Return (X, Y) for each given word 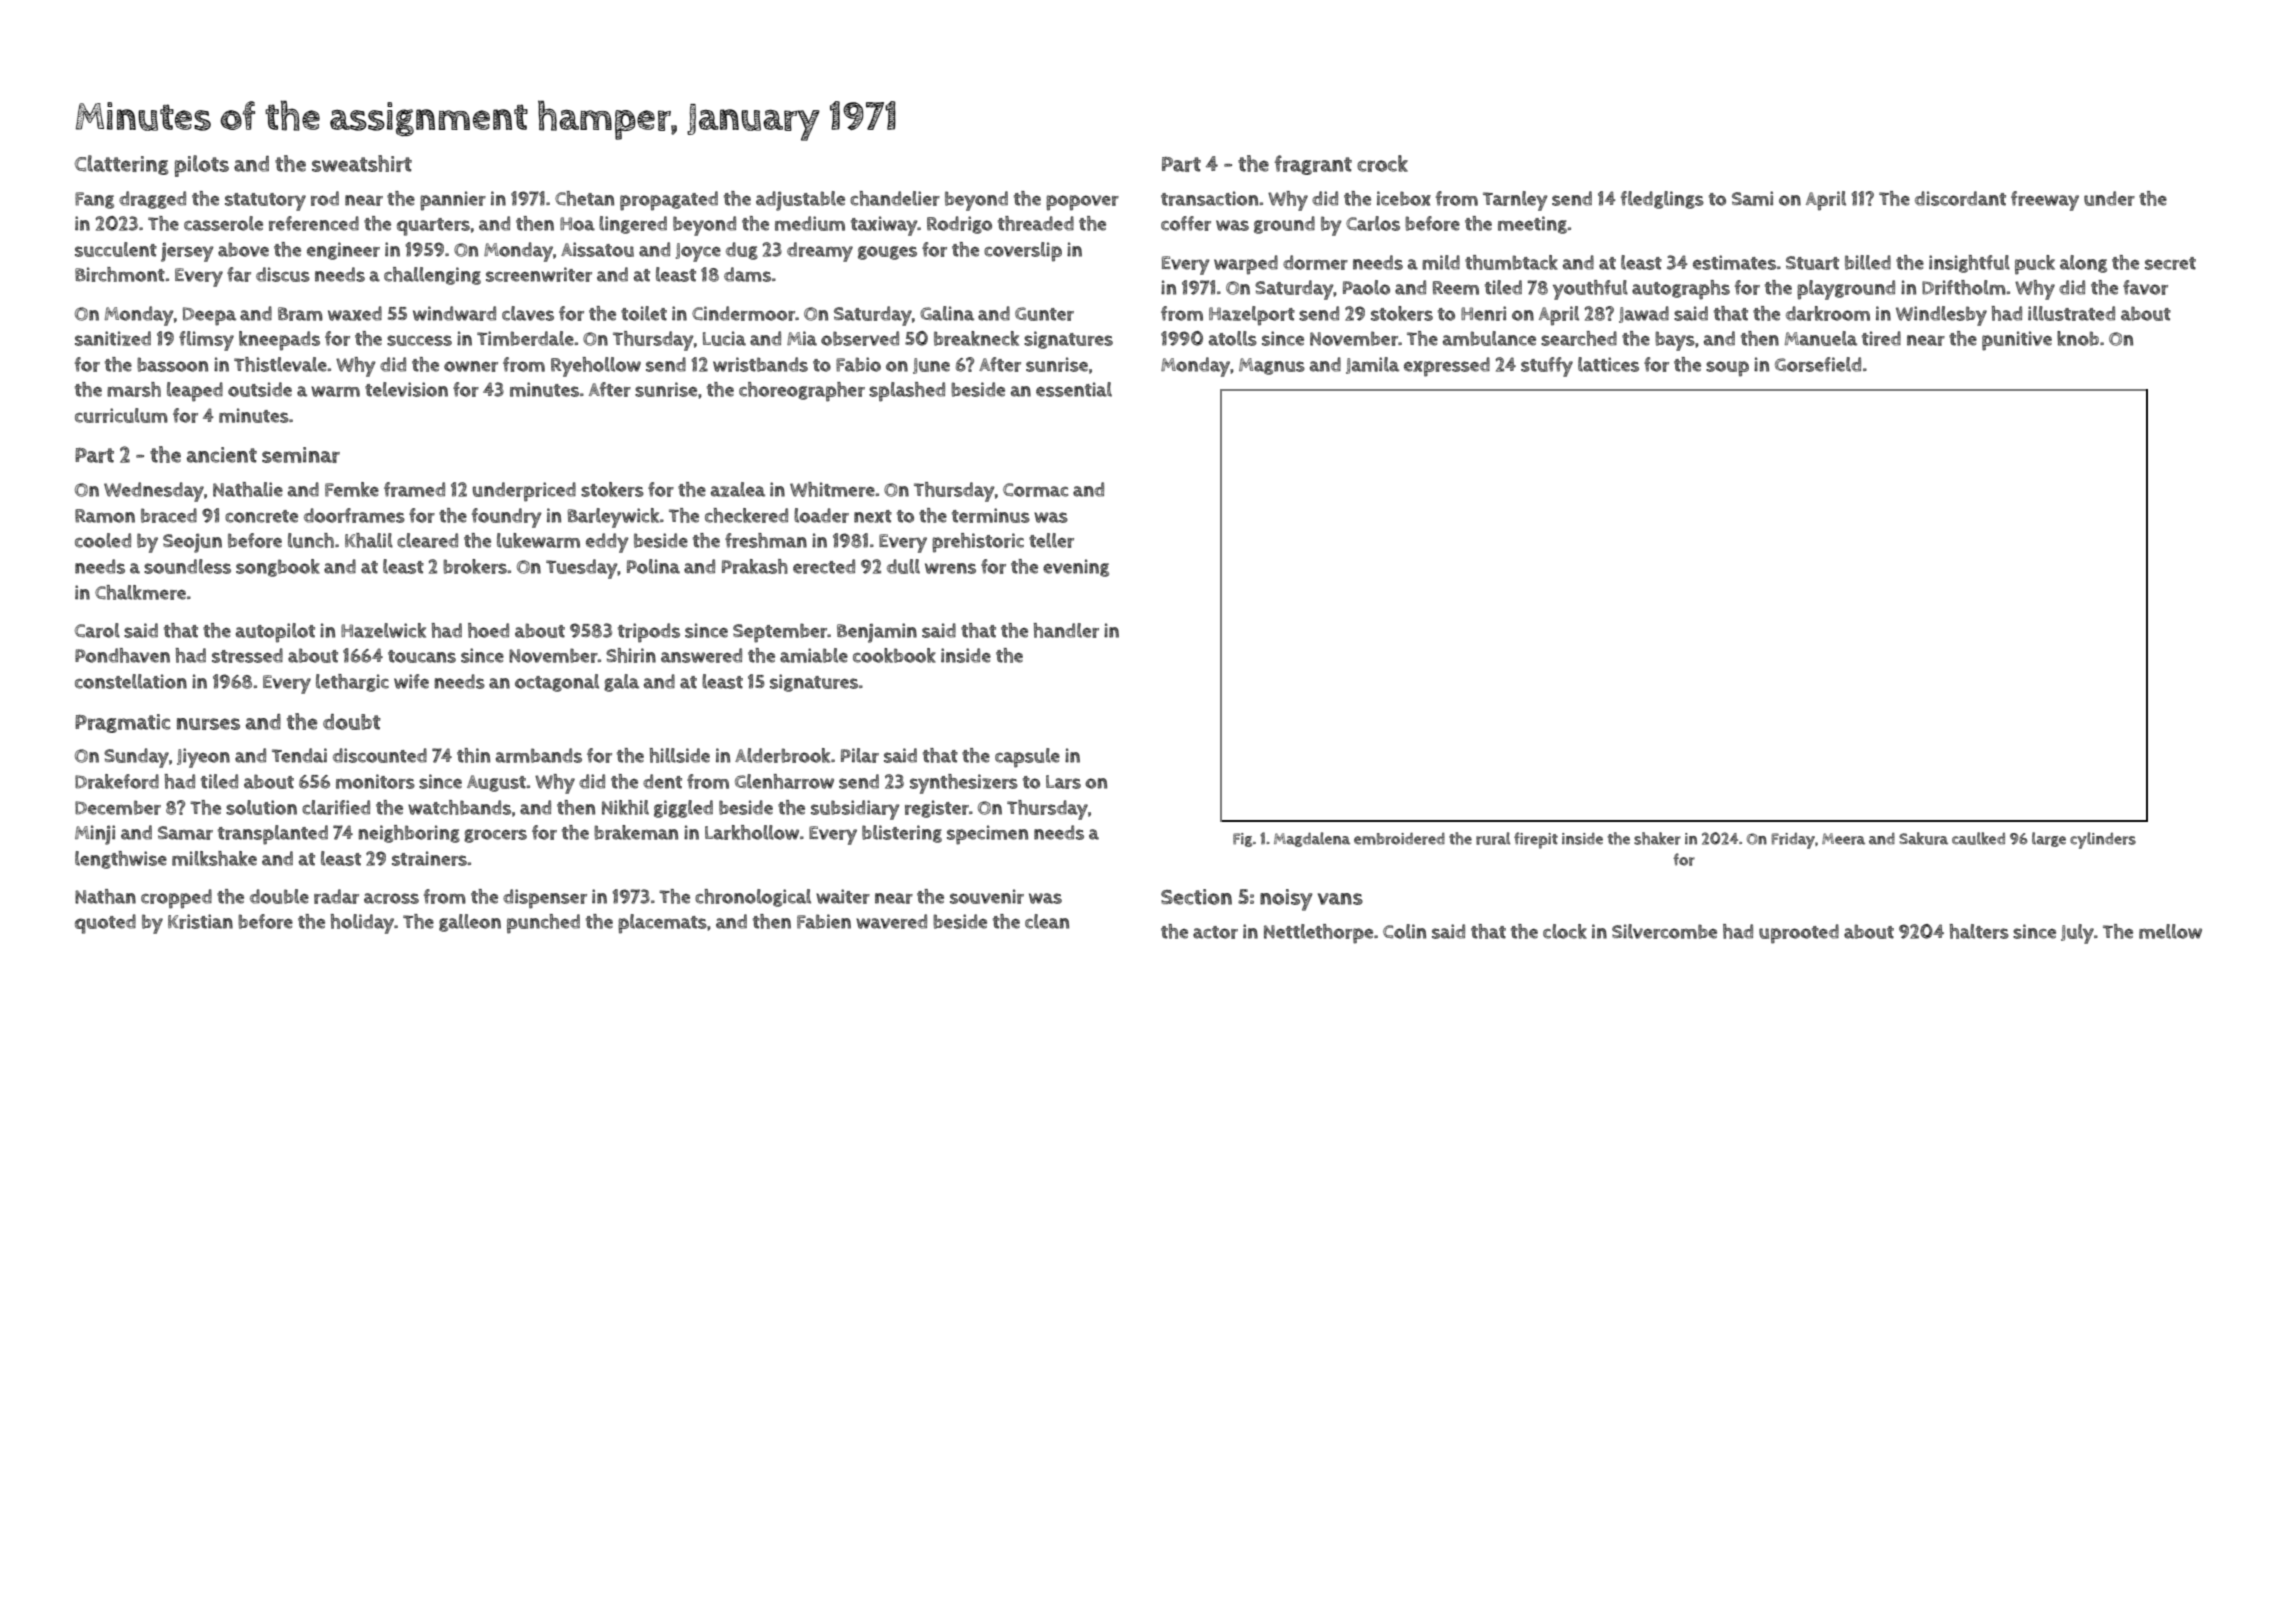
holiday (362, 924)
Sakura (1923, 838)
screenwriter (539, 274)
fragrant (1313, 165)
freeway (2045, 201)
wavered (891, 921)
